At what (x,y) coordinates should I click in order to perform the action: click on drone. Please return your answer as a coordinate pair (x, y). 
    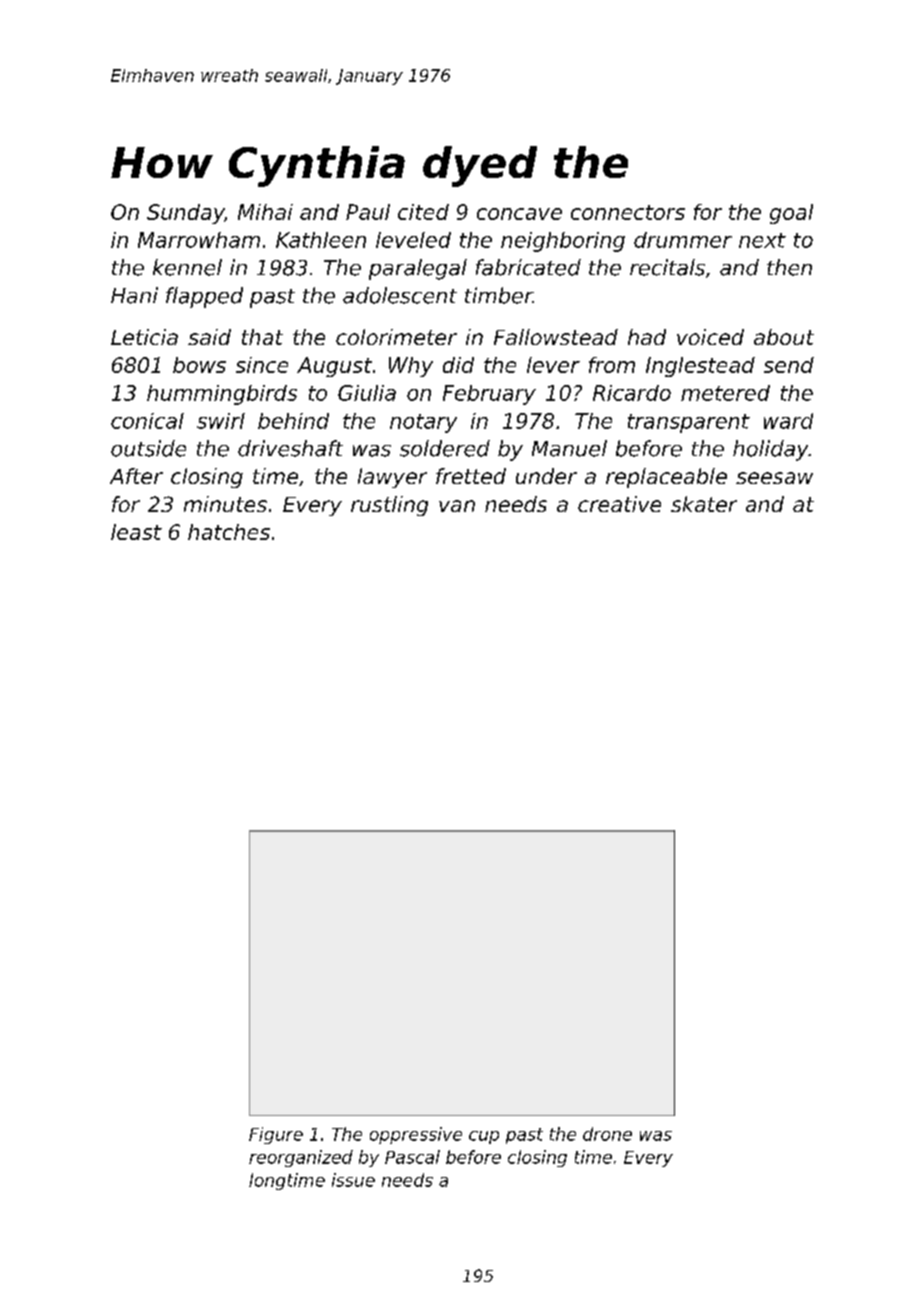
    Looking at the image, I should click on (607, 1134).
